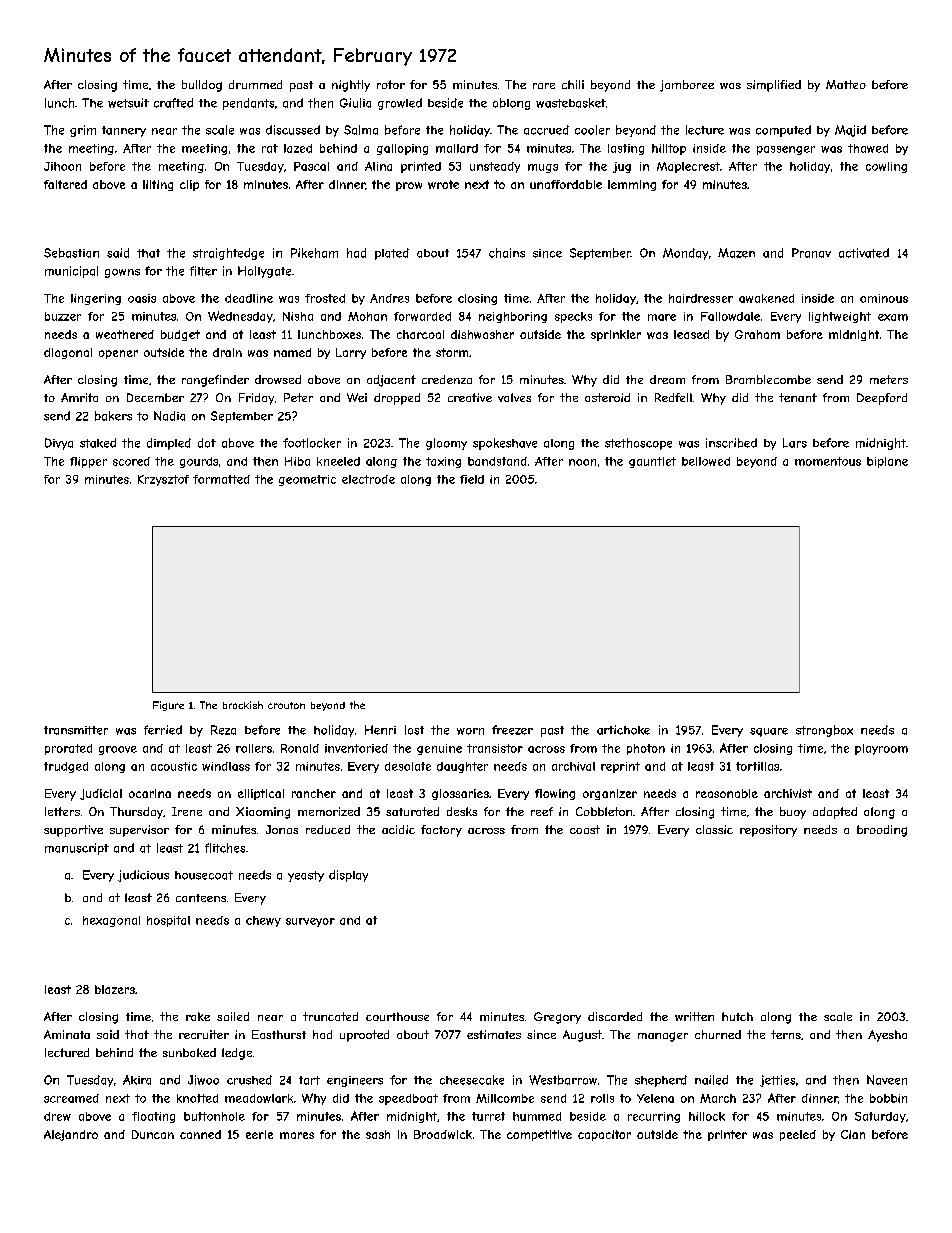  I want to click on rare, so click(544, 86).
